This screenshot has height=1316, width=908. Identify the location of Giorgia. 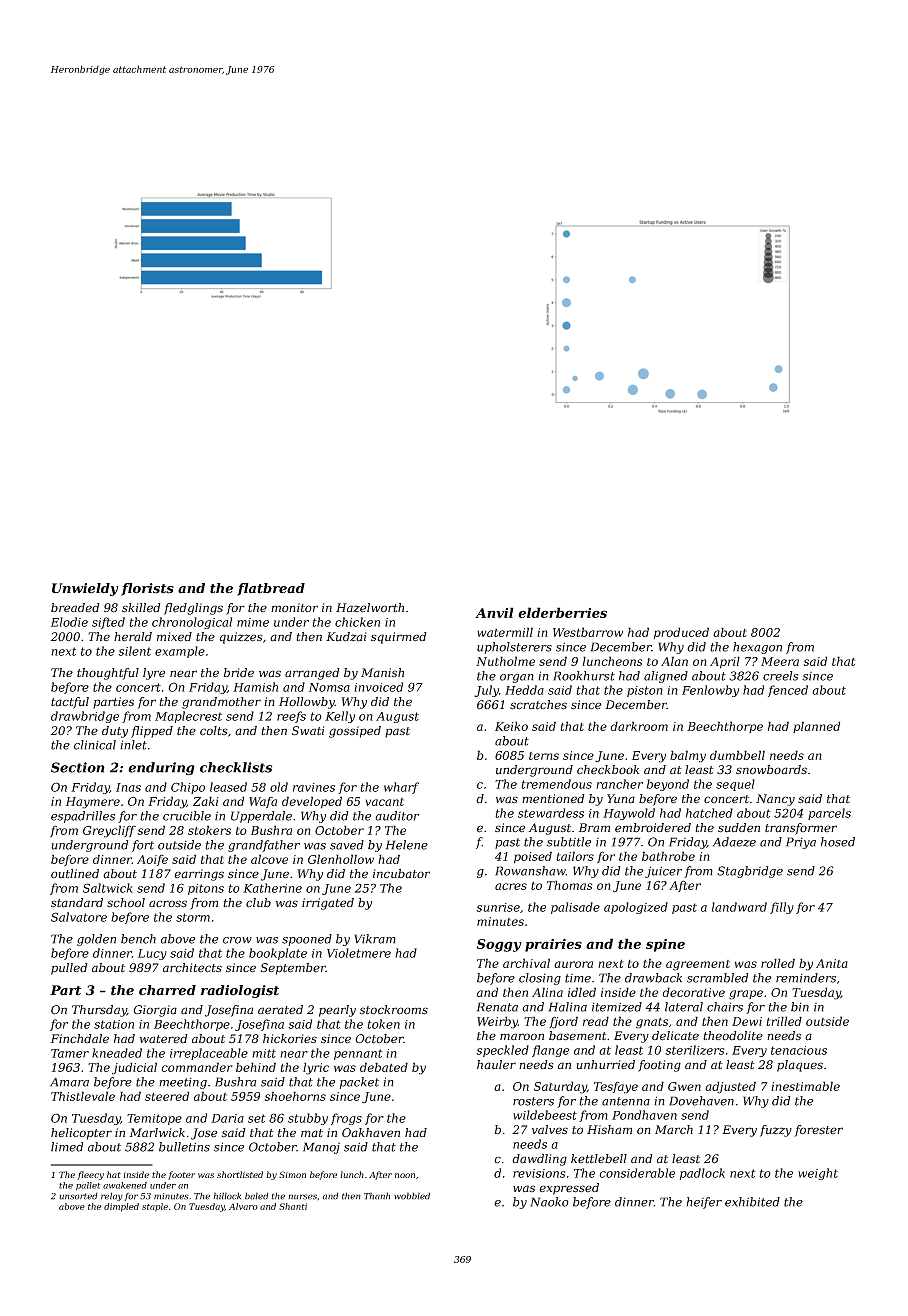
(155, 1011).
